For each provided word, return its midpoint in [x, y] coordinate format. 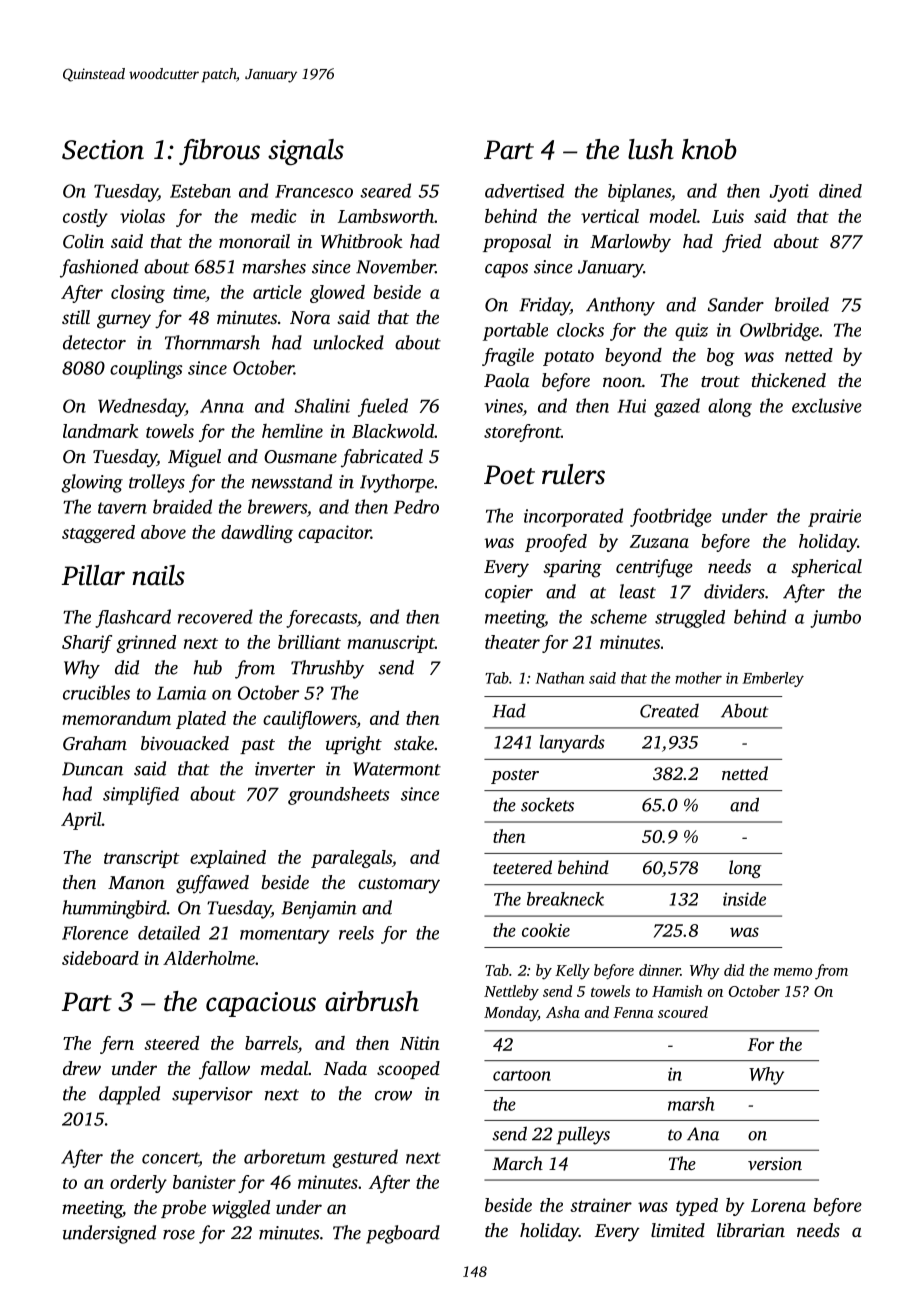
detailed [169, 933]
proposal [517, 243]
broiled [802, 304]
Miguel [194, 458]
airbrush [372, 1001]
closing [138, 294]
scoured [683, 1012]
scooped [408, 1070]
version [775, 1163]
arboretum [284, 1156]
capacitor [334, 534]
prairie [834, 518]
